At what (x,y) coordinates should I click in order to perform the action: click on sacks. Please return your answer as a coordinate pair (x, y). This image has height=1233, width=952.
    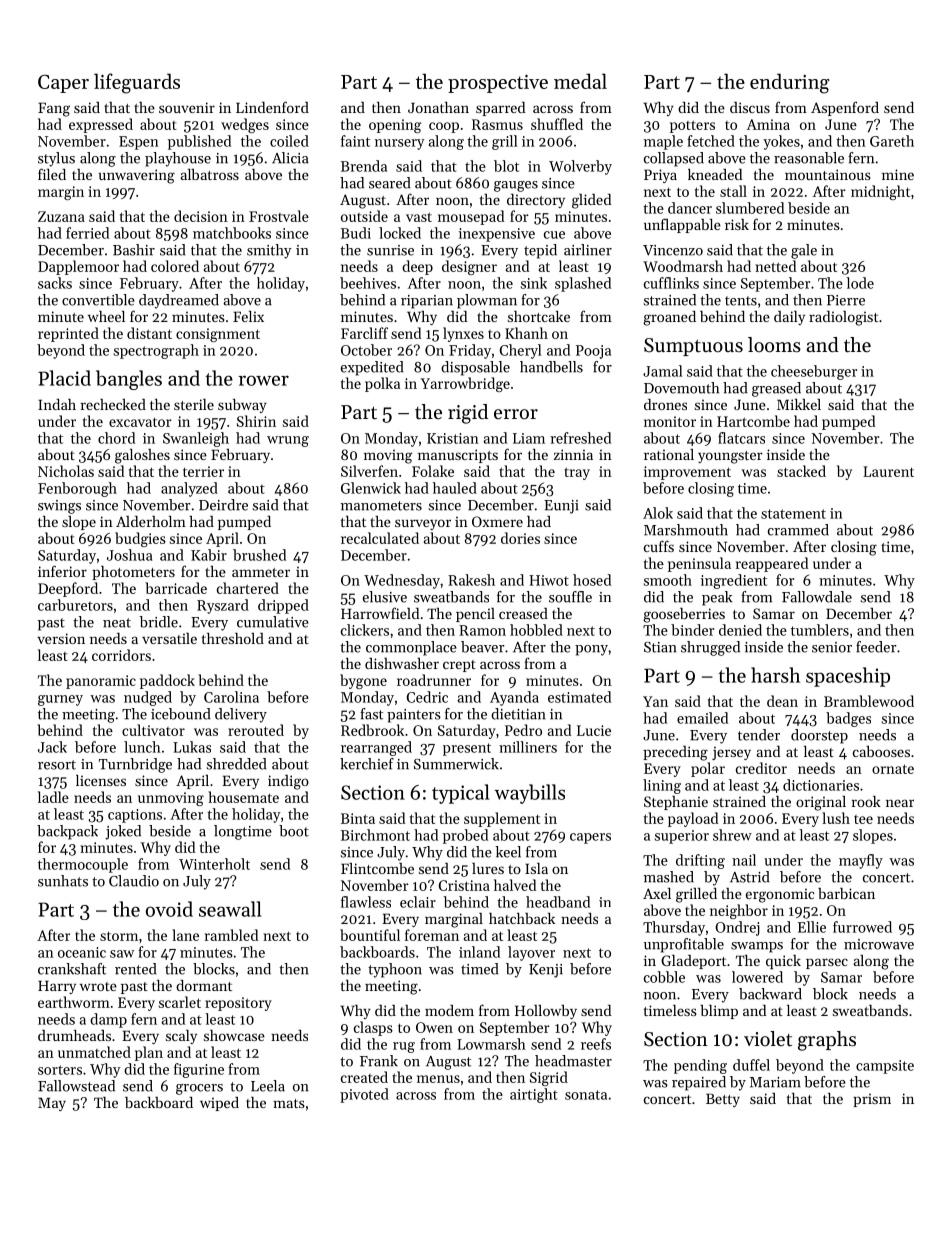
    Looking at the image, I should click on (55, 283).
